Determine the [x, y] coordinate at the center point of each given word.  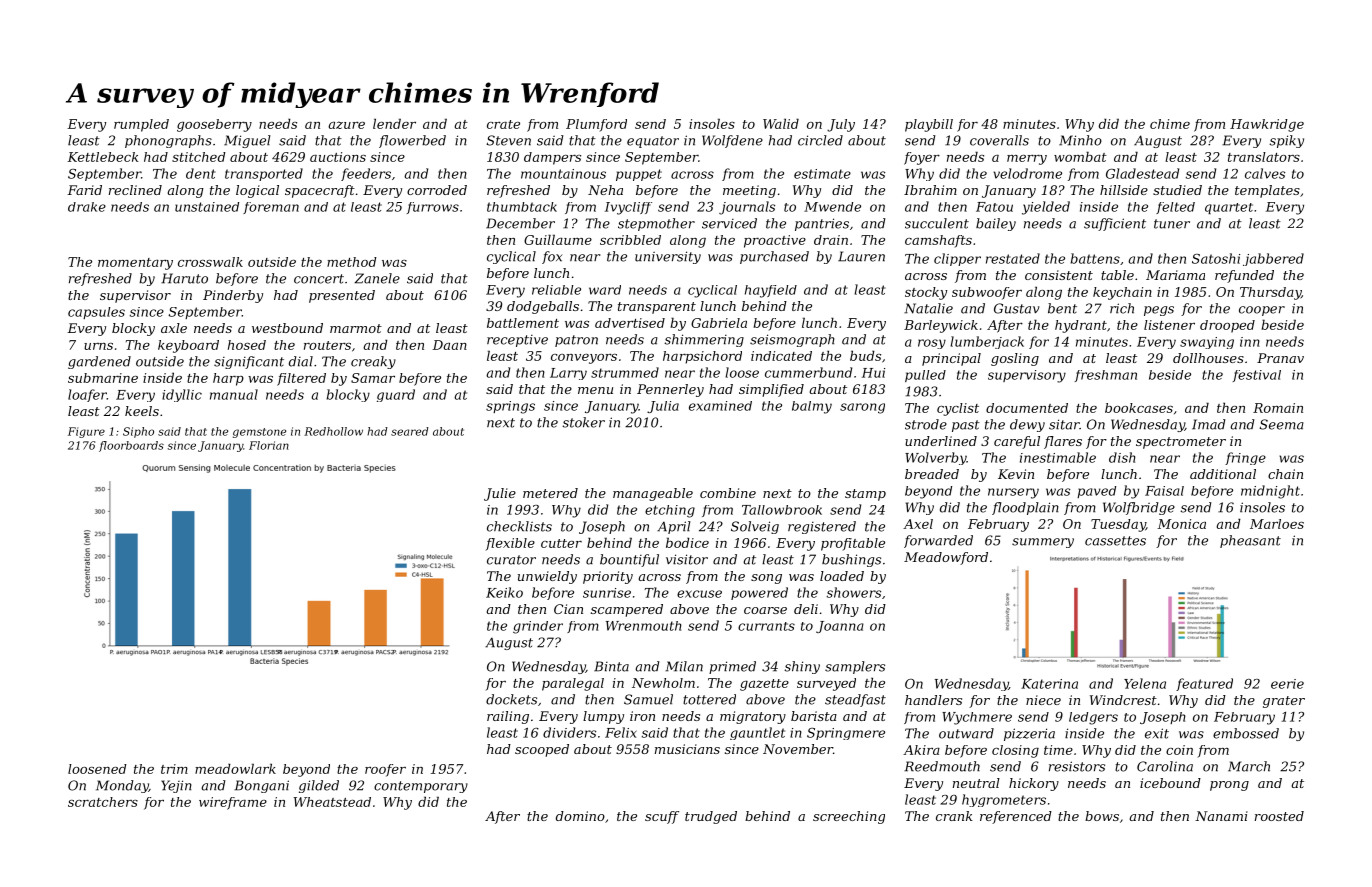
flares [1063, 442]
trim [174, 769]
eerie [1287, 684]
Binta [611, 666]
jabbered [1273, 259]
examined [720, 406]
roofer [385, 770]
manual [234, 394]
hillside [1124, 190]
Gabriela [719, 323]
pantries [822, 224]
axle [174, 328]
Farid [84, 190]
